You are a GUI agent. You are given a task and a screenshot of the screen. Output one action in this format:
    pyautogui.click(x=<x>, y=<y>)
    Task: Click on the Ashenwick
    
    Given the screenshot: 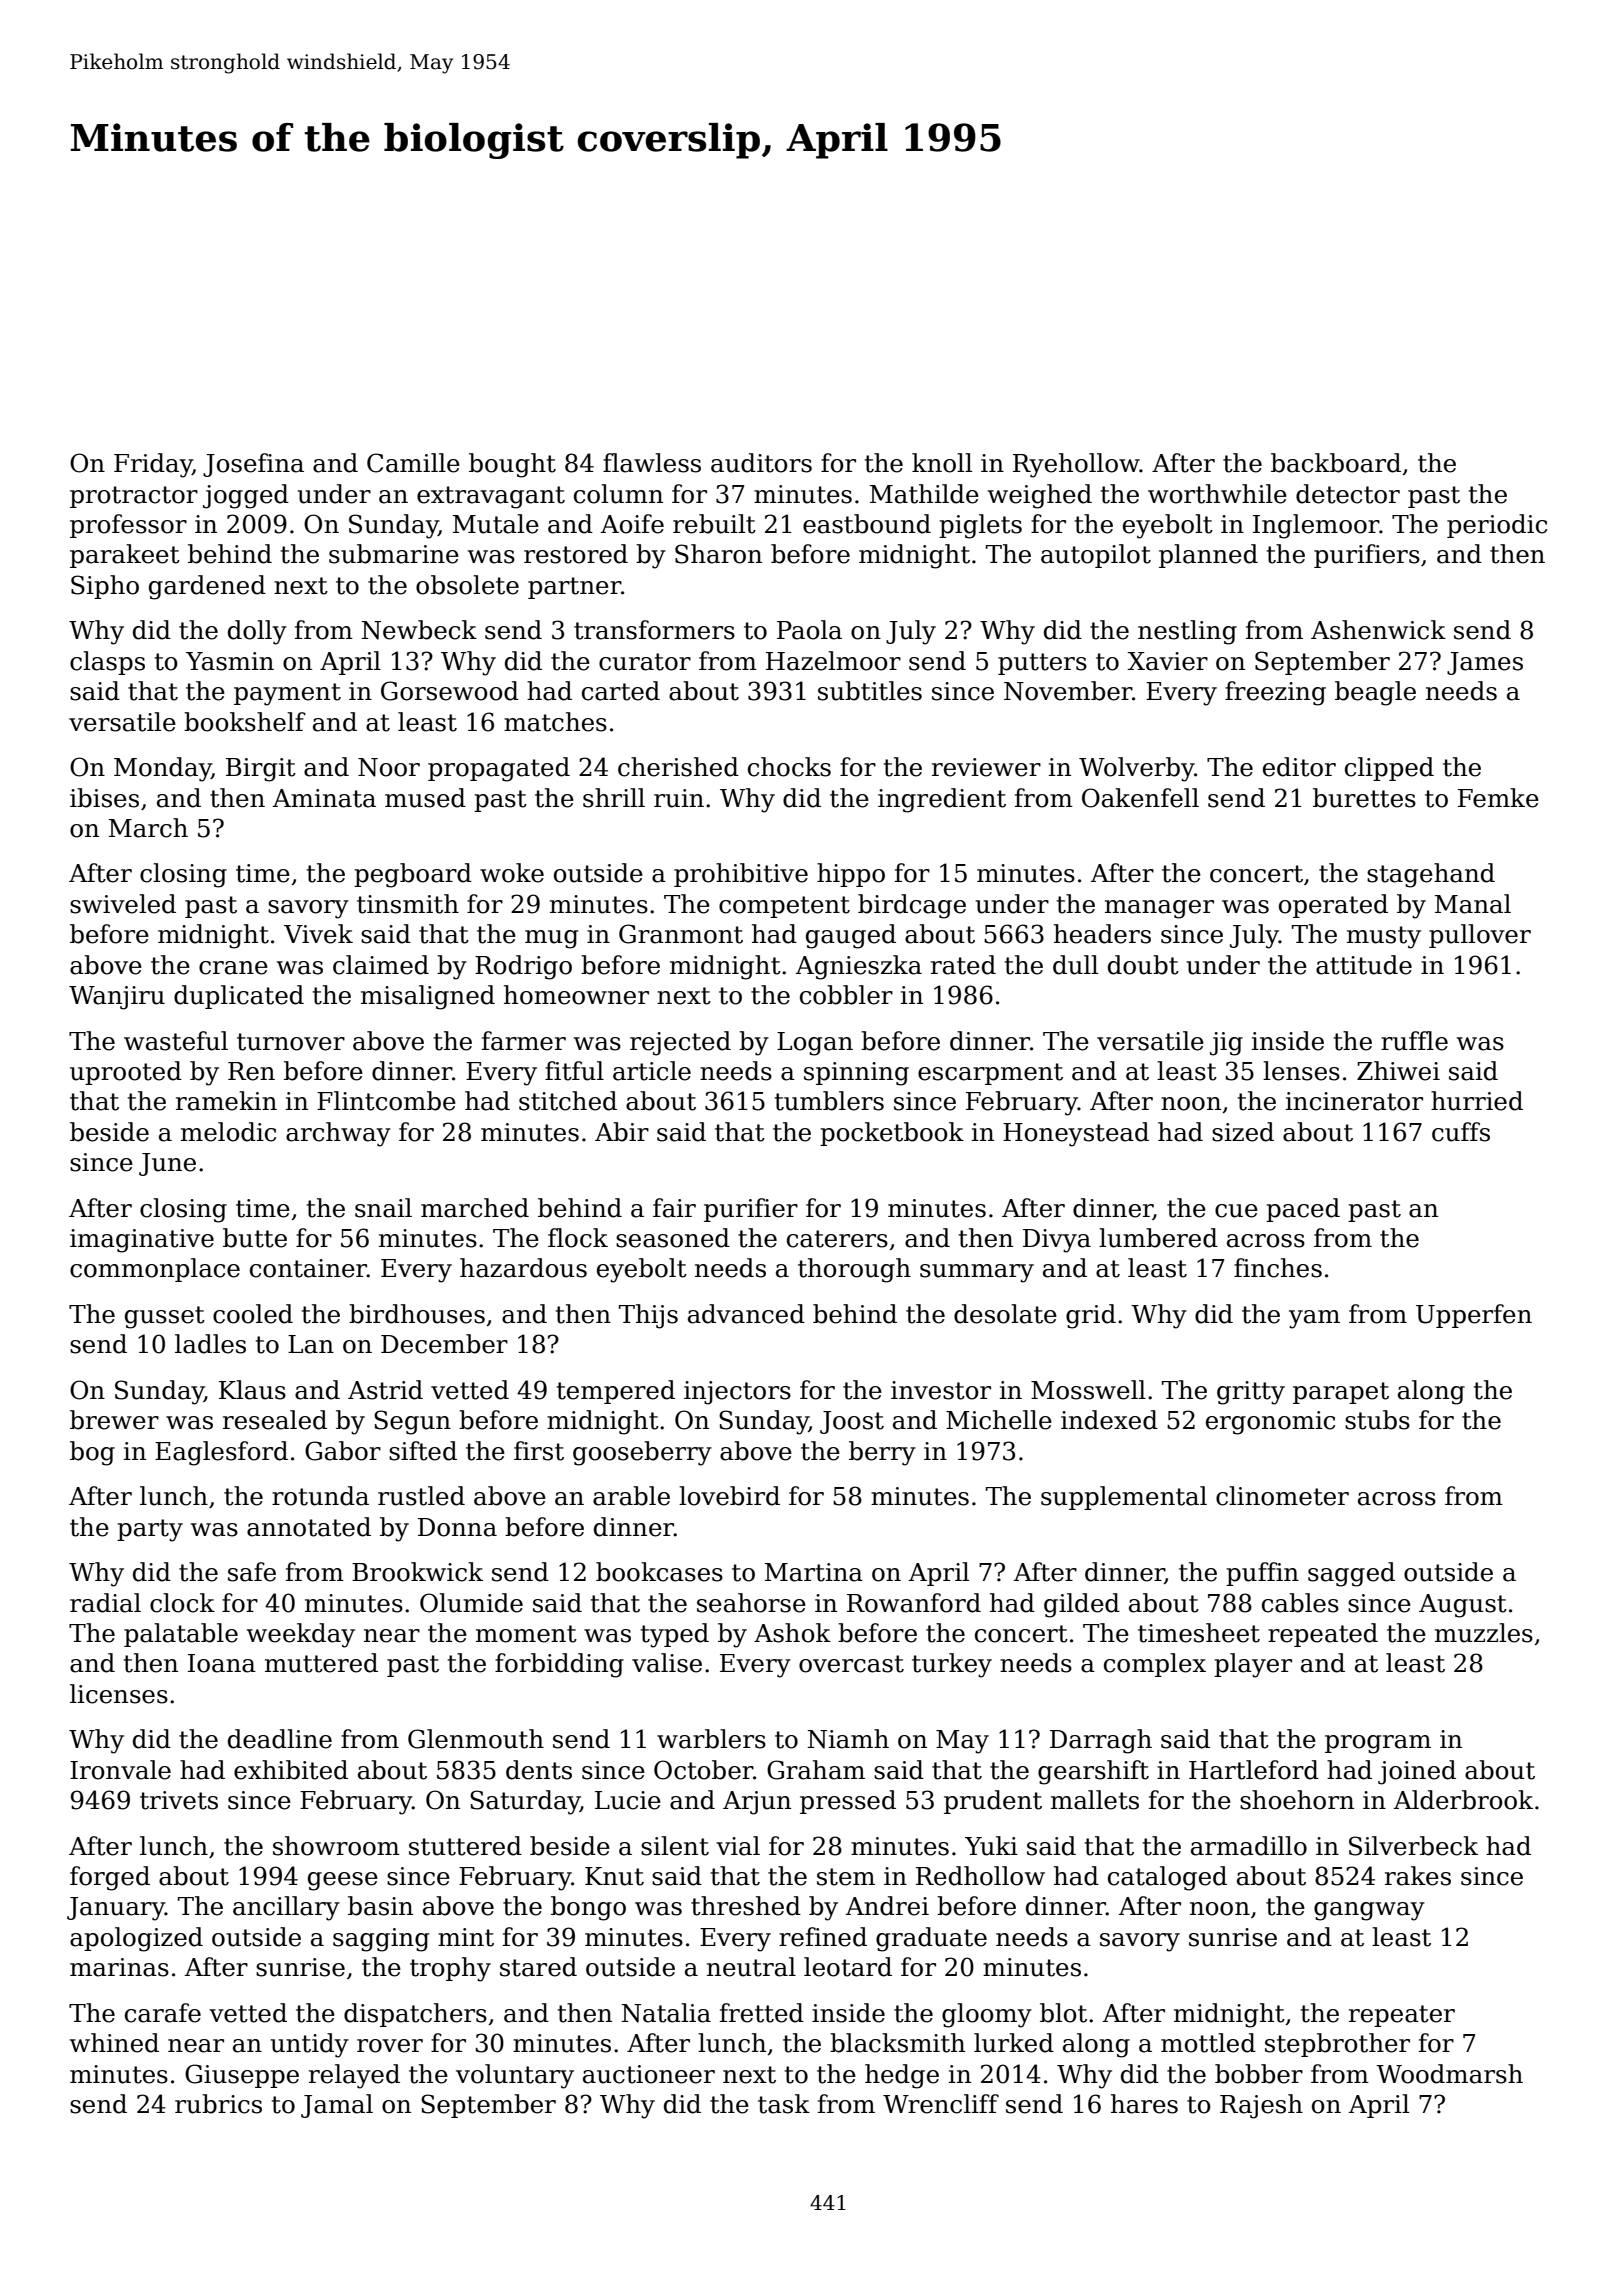 What is the action you would take?
    pyautogui.click(x=1378, y=630)
